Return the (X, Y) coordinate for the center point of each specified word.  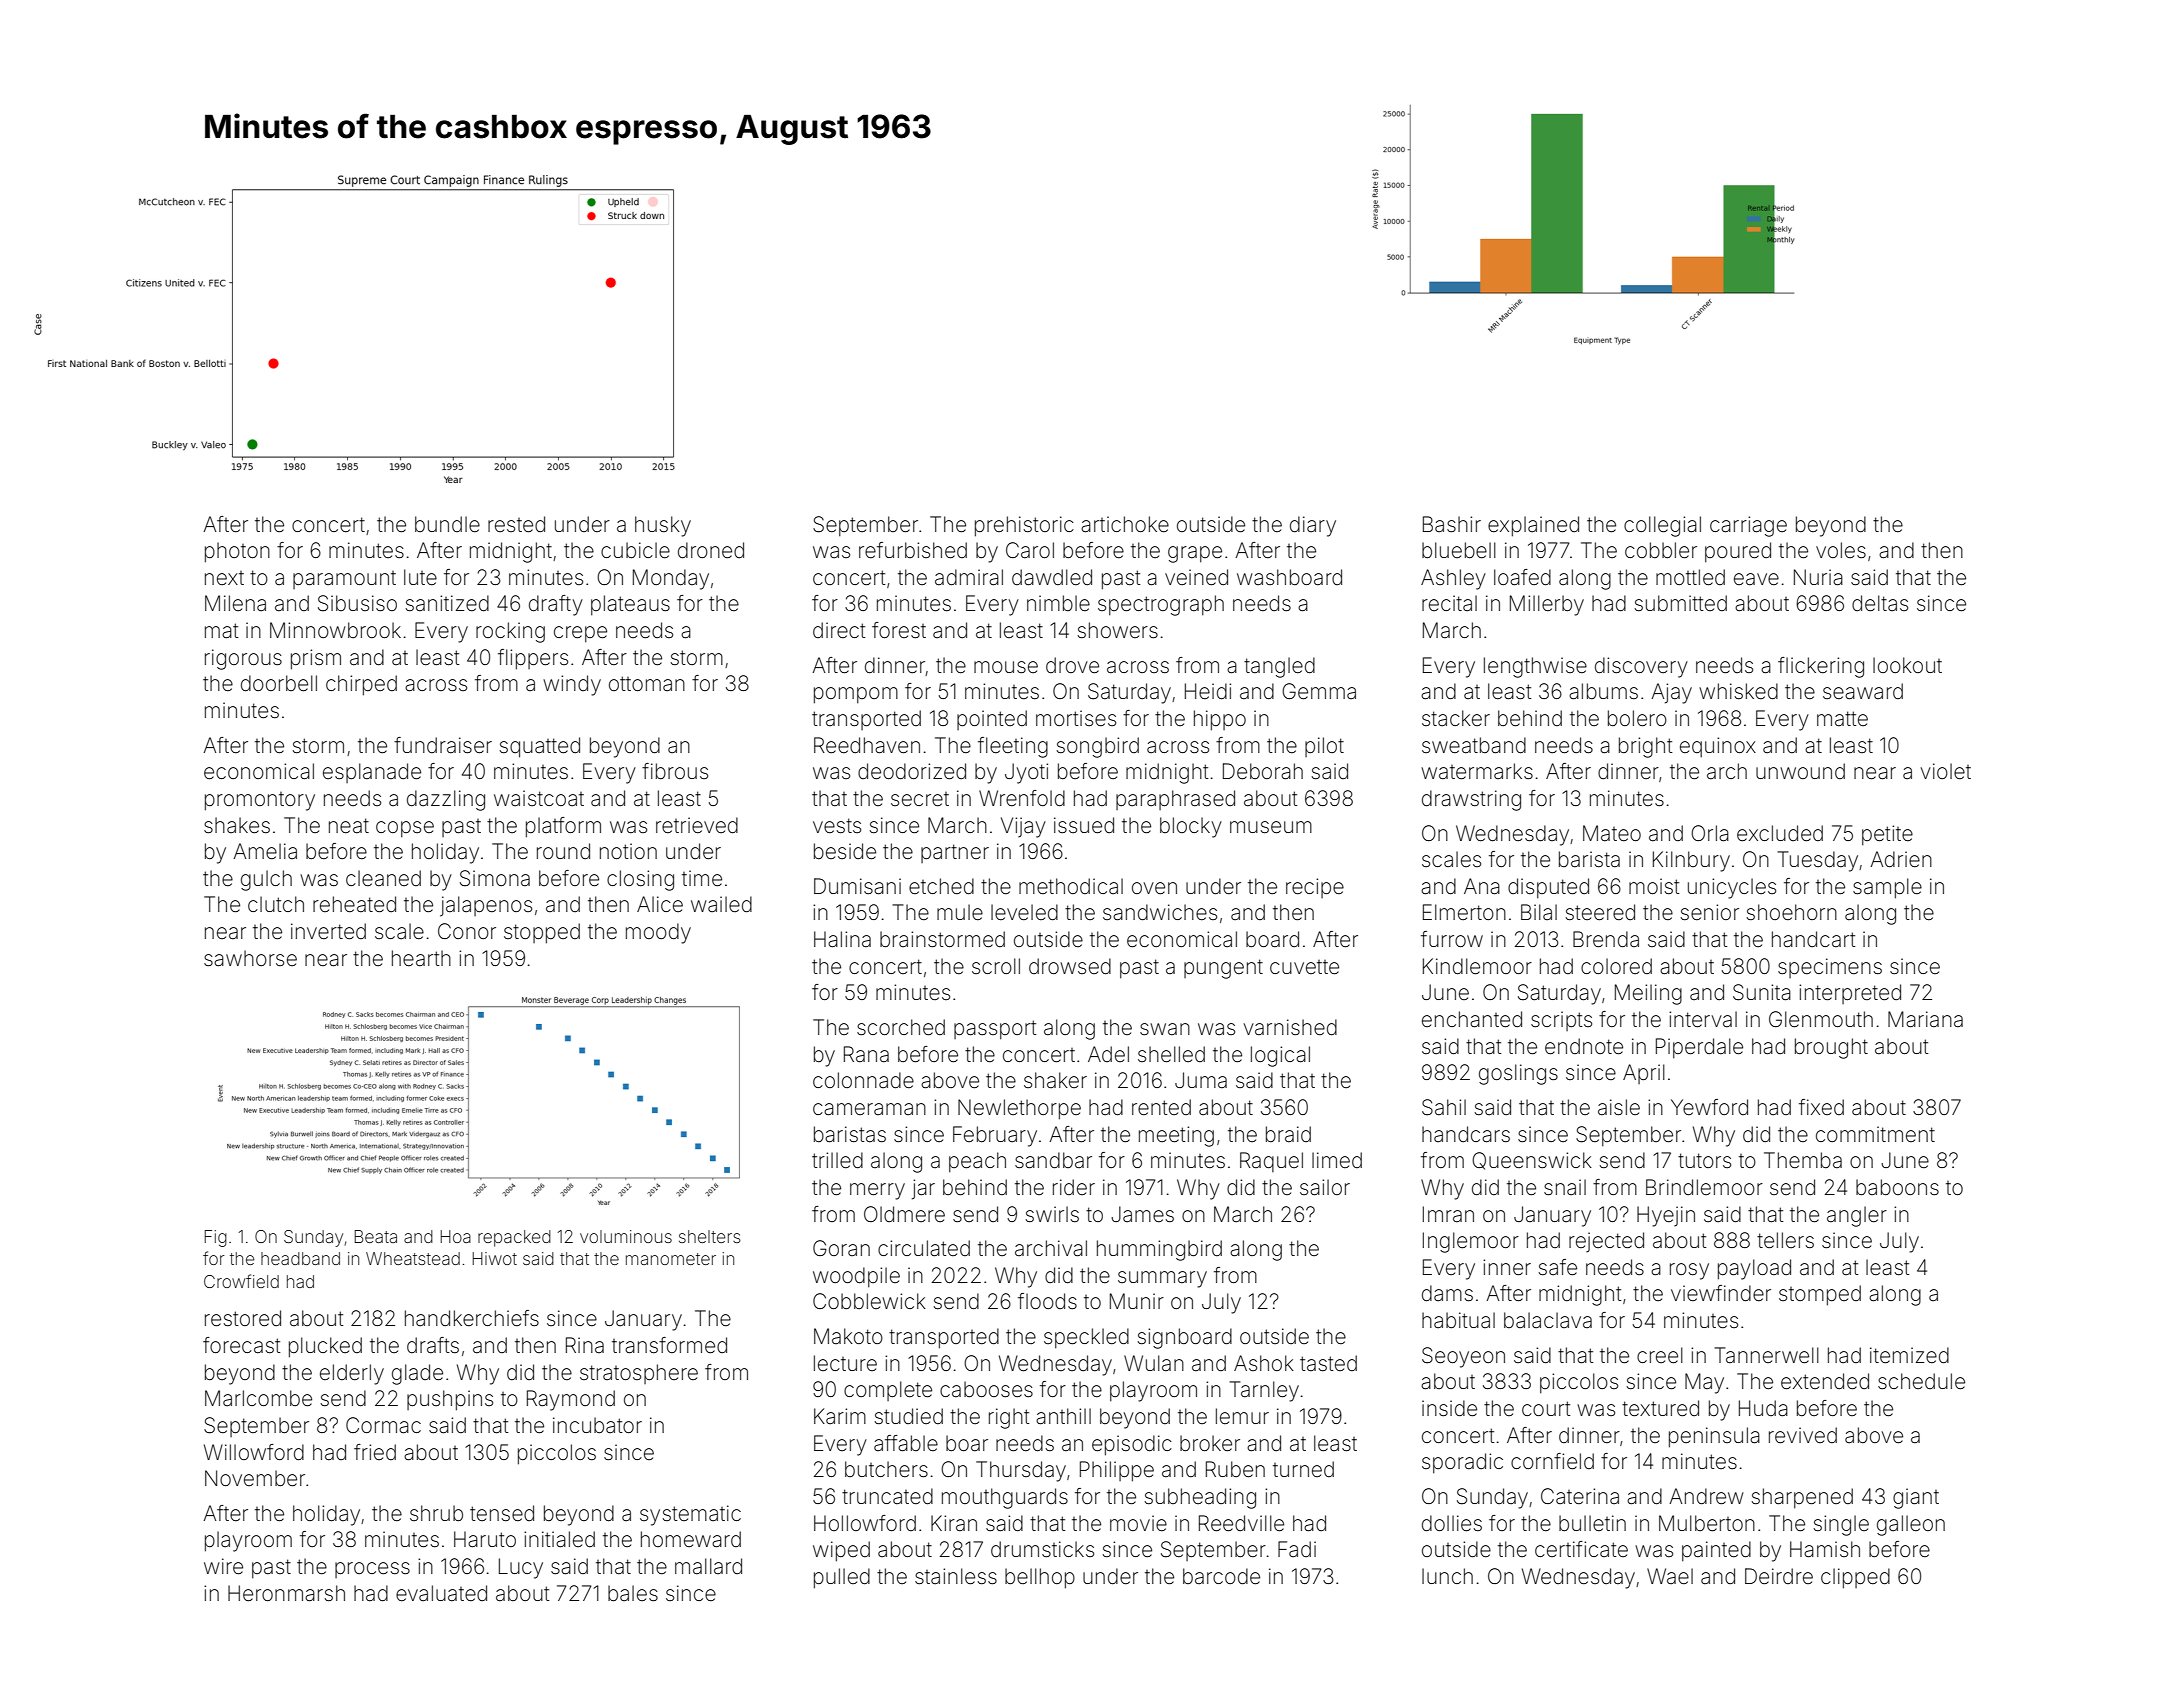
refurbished (913, 550)
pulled (842, 1578)
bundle (447, 524)
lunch (1447, 1576)
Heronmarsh (286, 1593)
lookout (1907, 665)
